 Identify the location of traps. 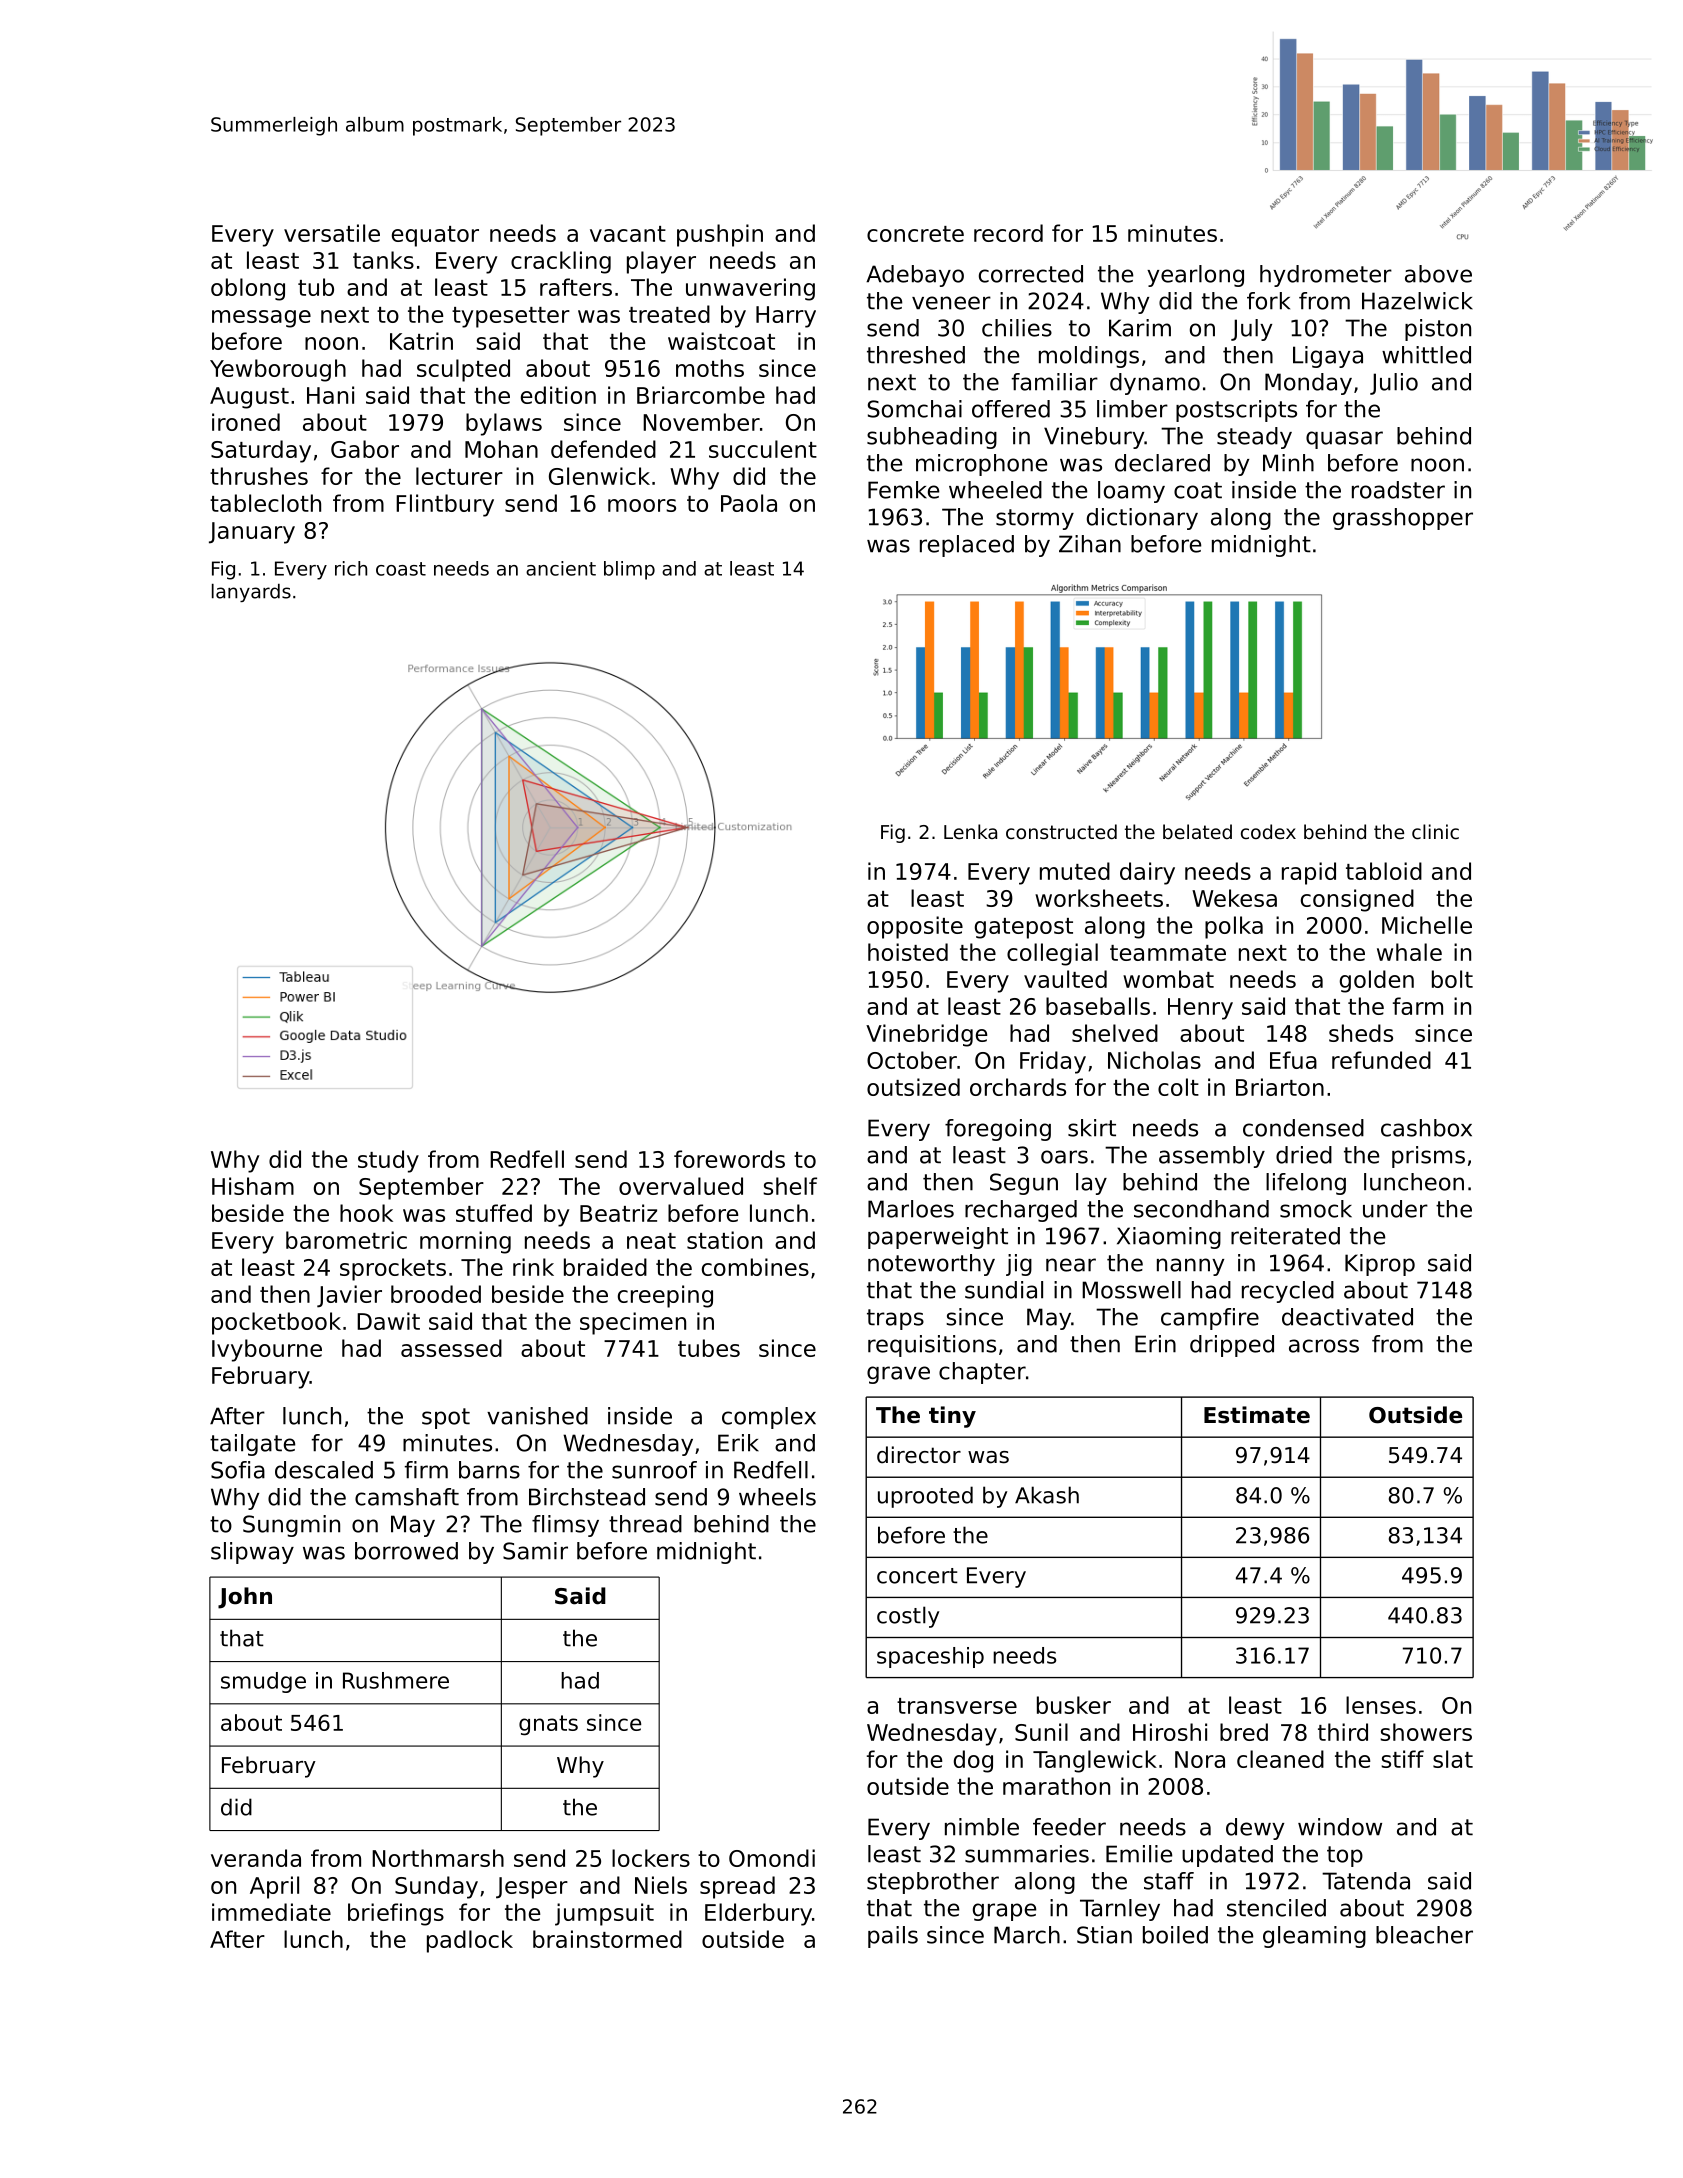
(895, 1319).
